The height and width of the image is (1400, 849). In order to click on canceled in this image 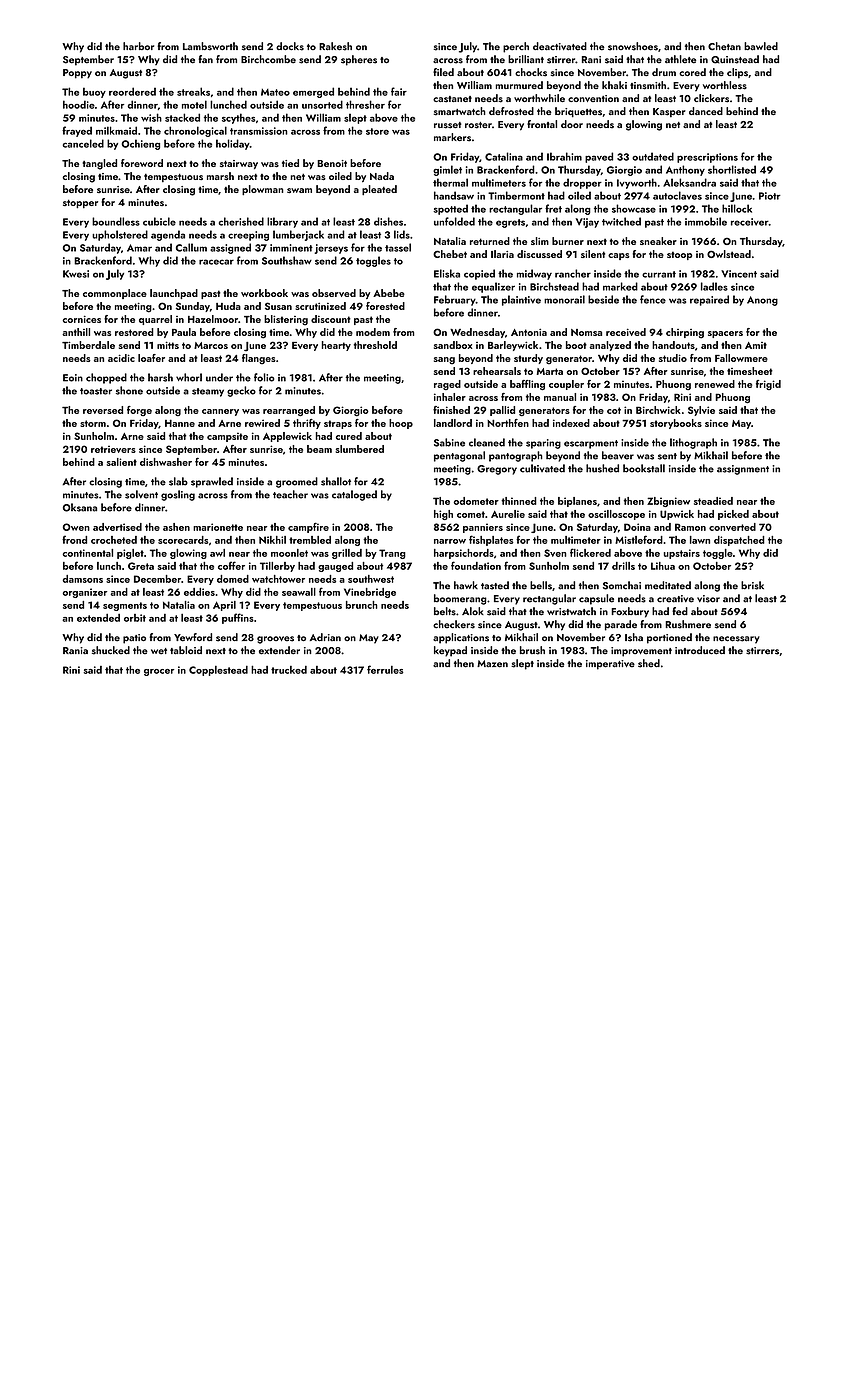, I will do `click(83, 143)`.
